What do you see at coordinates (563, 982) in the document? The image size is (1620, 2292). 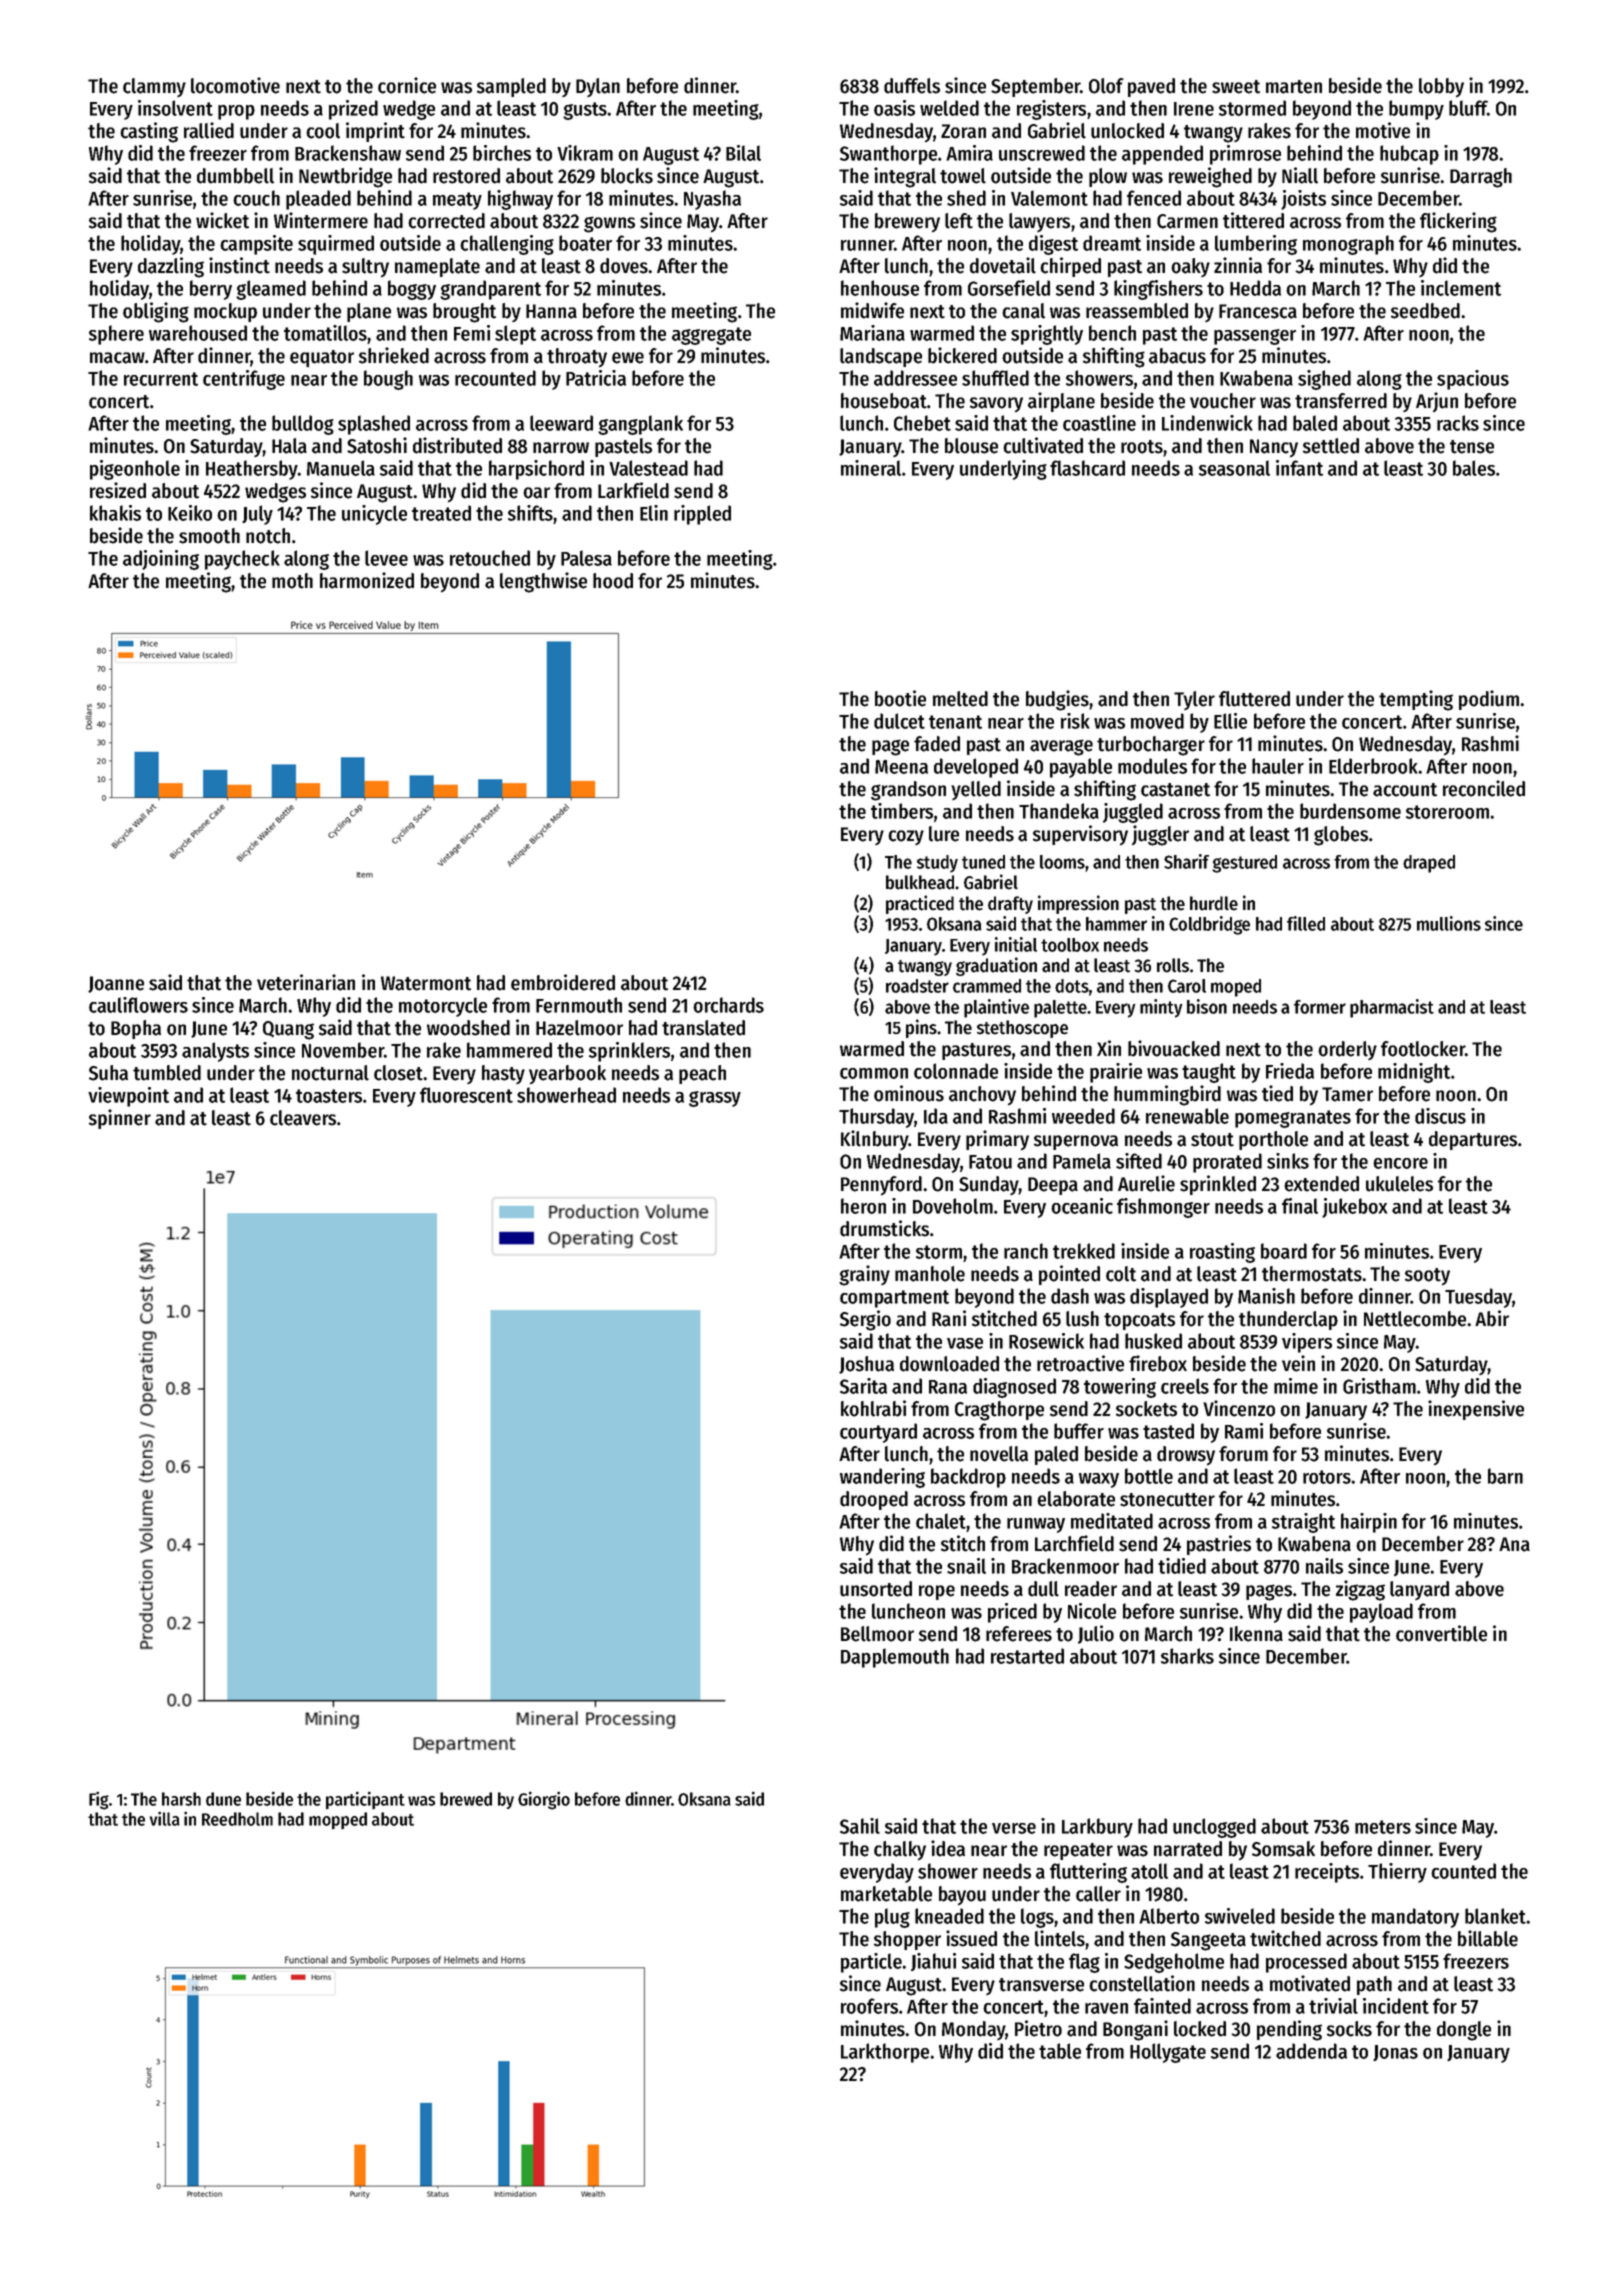 I see `embroidered` at bounding box center [563, 982].
